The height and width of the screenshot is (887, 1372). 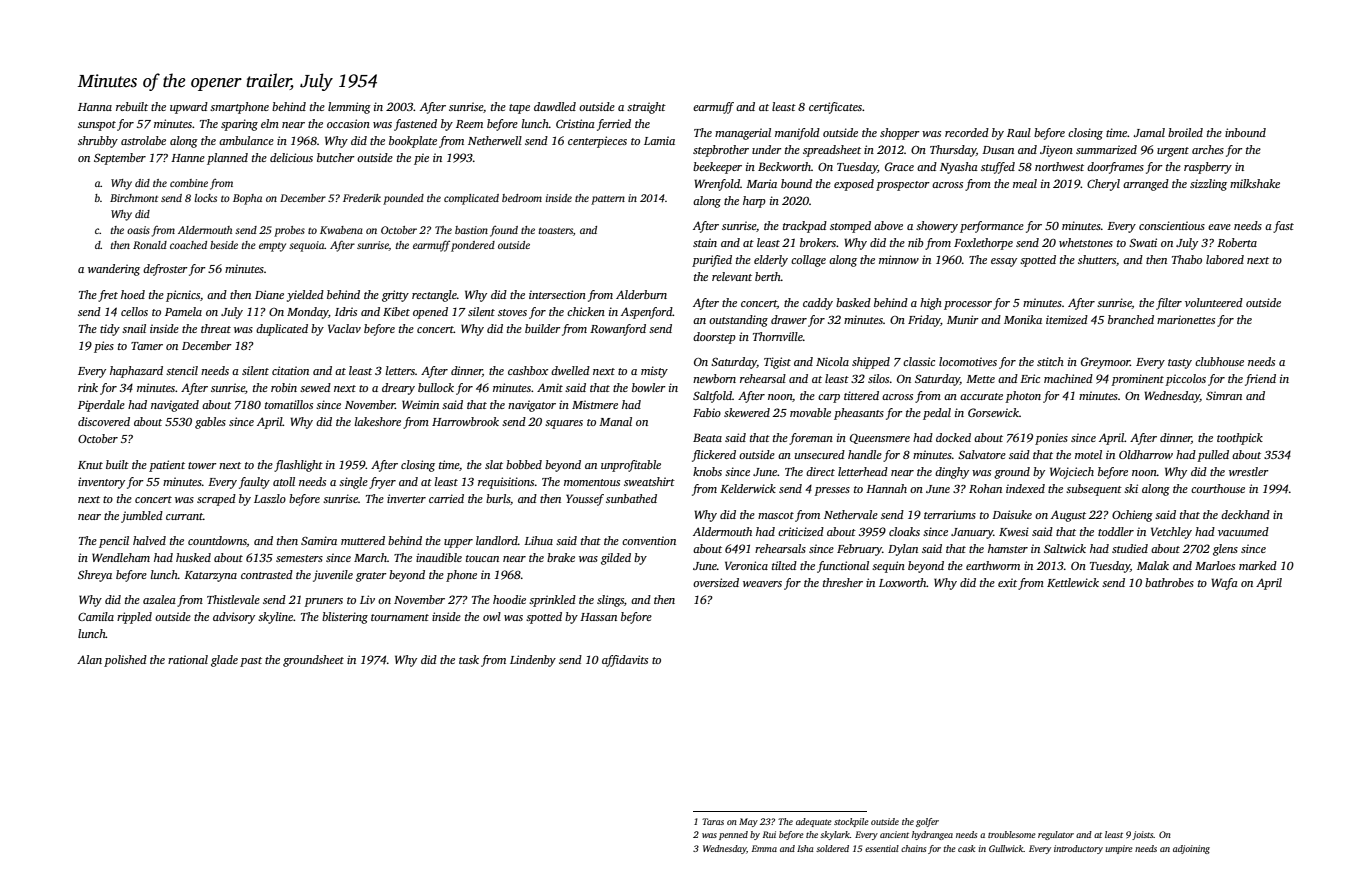 I want to click on tasty, so click(x=1180, y=364).
